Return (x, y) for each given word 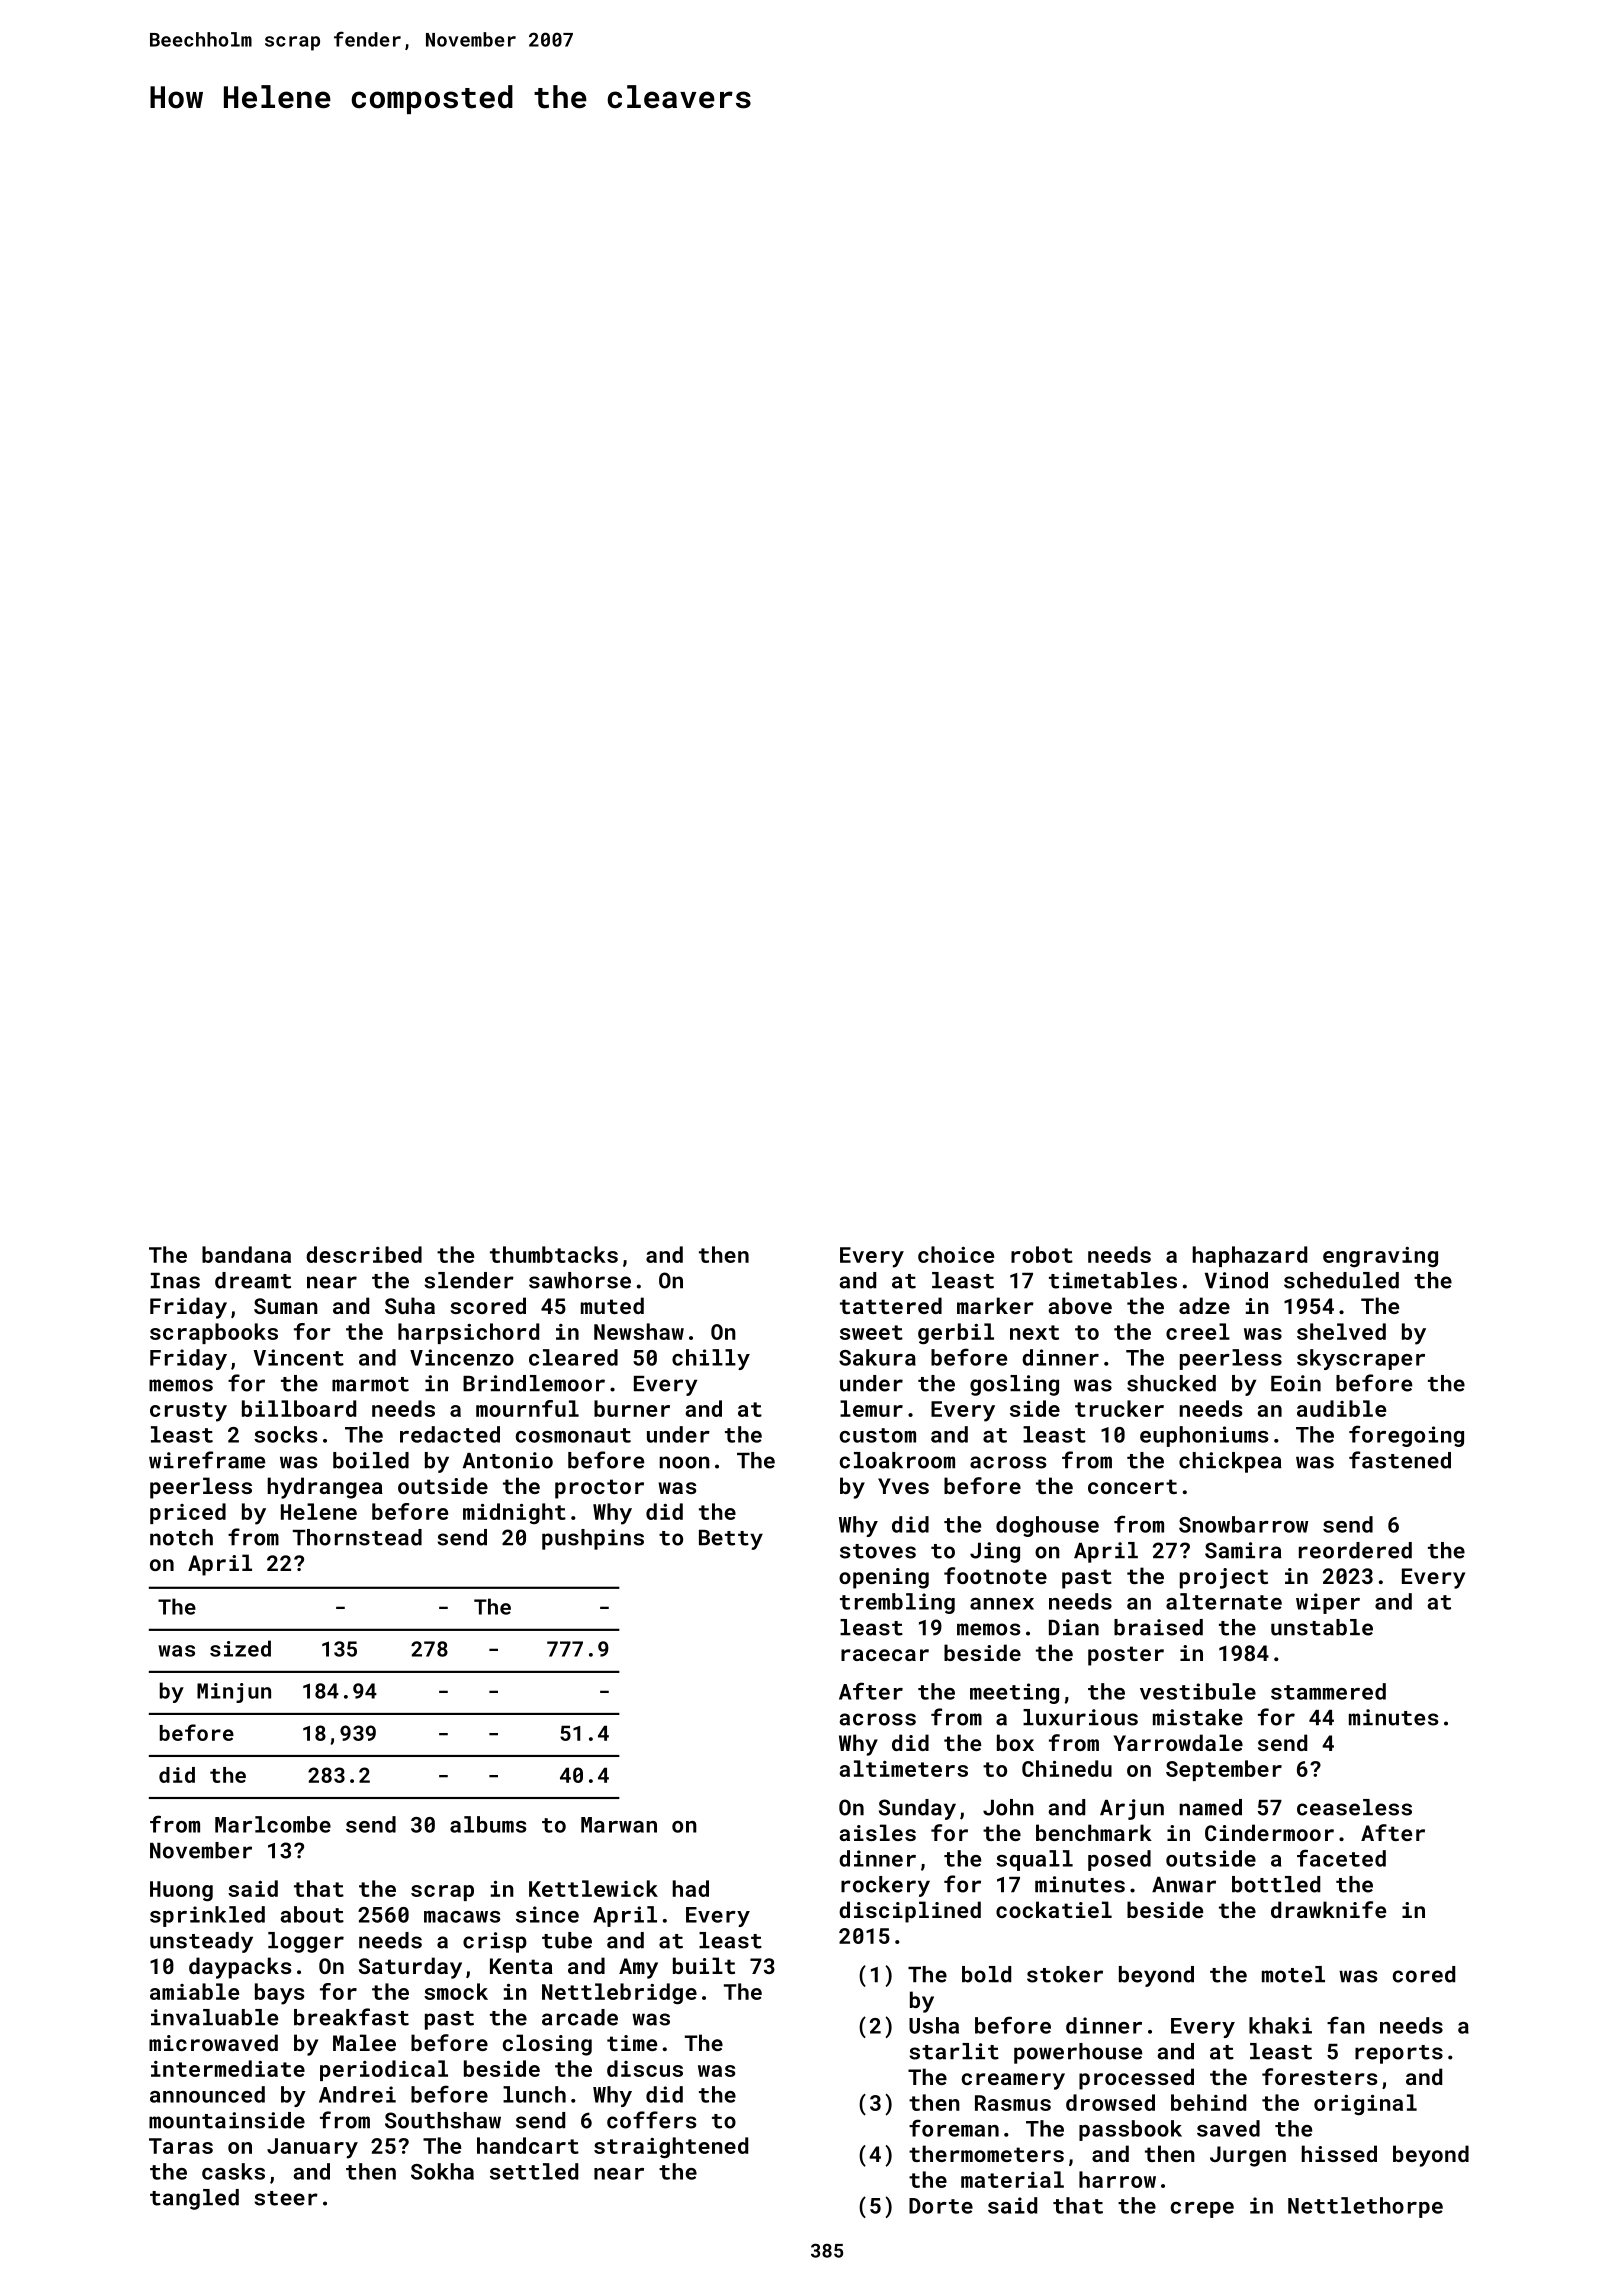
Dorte (941, 2206)
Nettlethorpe (1365, 2207)
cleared (573, 1357)
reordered (1355, 1550)
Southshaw (443, 2120)
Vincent (298, 1357)
